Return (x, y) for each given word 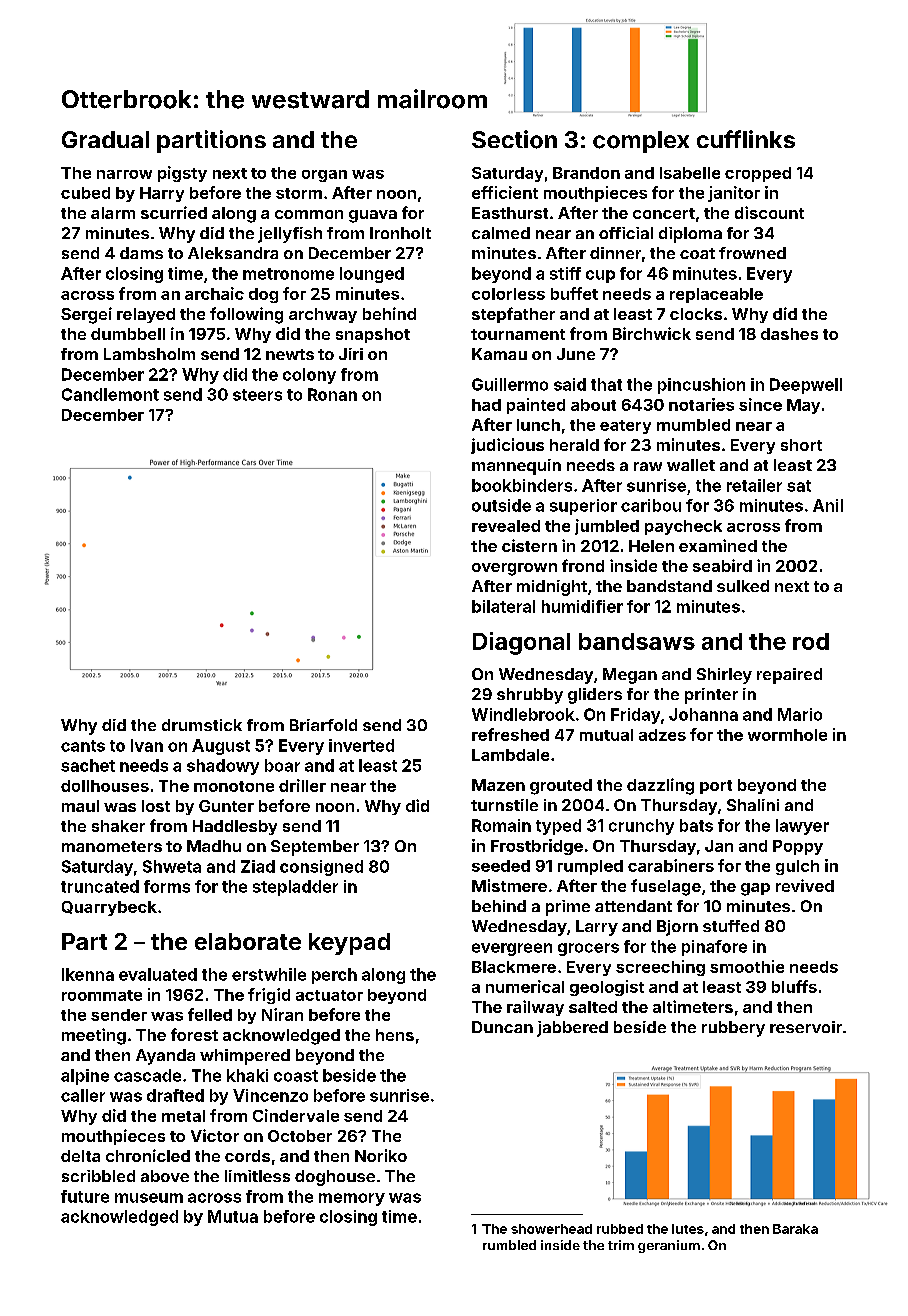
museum (149, 1198)
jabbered (572, 1029)
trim (621, 1245)
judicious (507, 446)
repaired (789, 676)
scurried (174, 212)
